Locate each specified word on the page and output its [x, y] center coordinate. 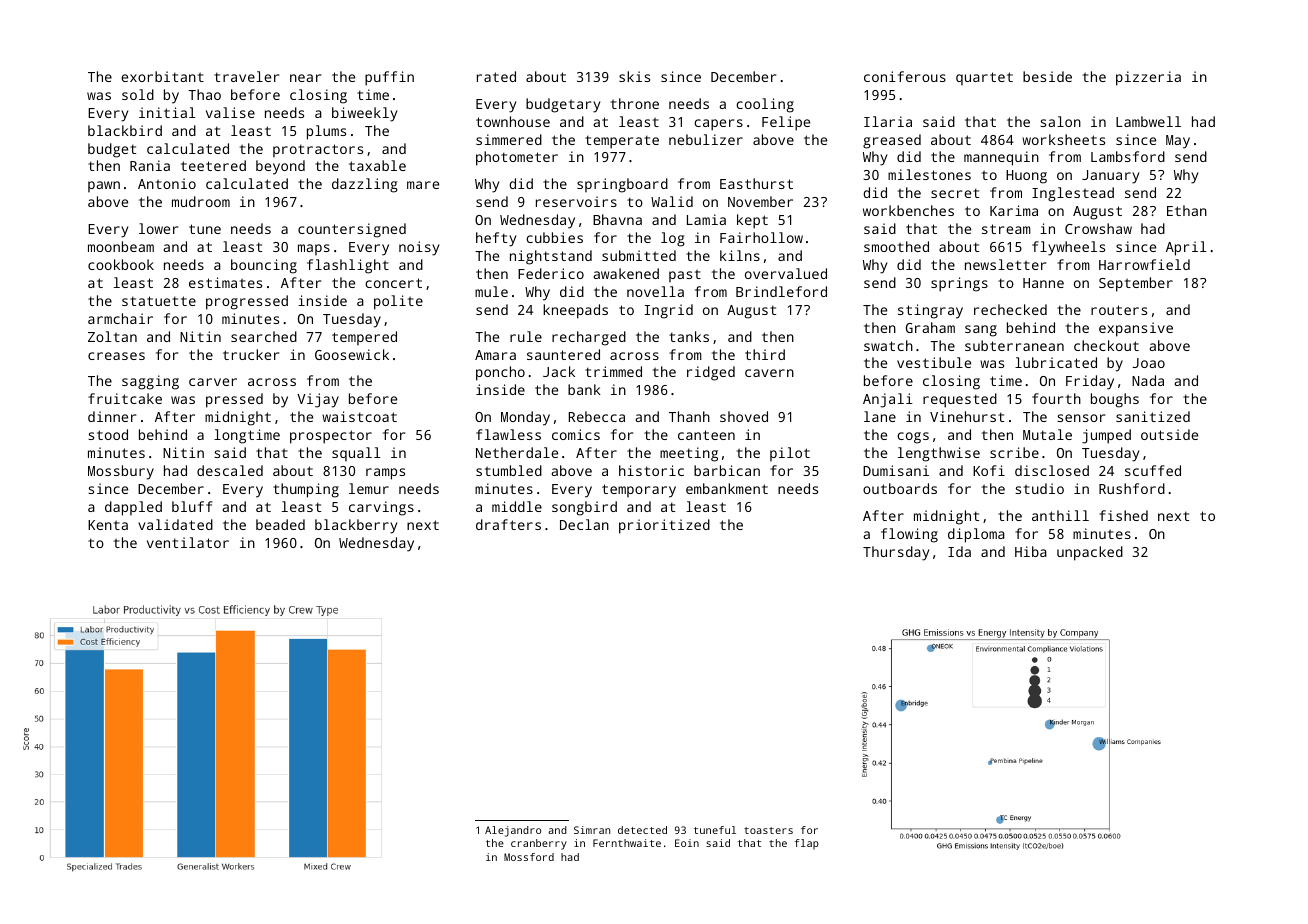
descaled [230, 470]
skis [634, 76]
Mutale [1047, 434]
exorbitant [162, 76]
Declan [584, 524]
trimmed [613, 371]
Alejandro [513, 831]
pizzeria [1148, 78]
